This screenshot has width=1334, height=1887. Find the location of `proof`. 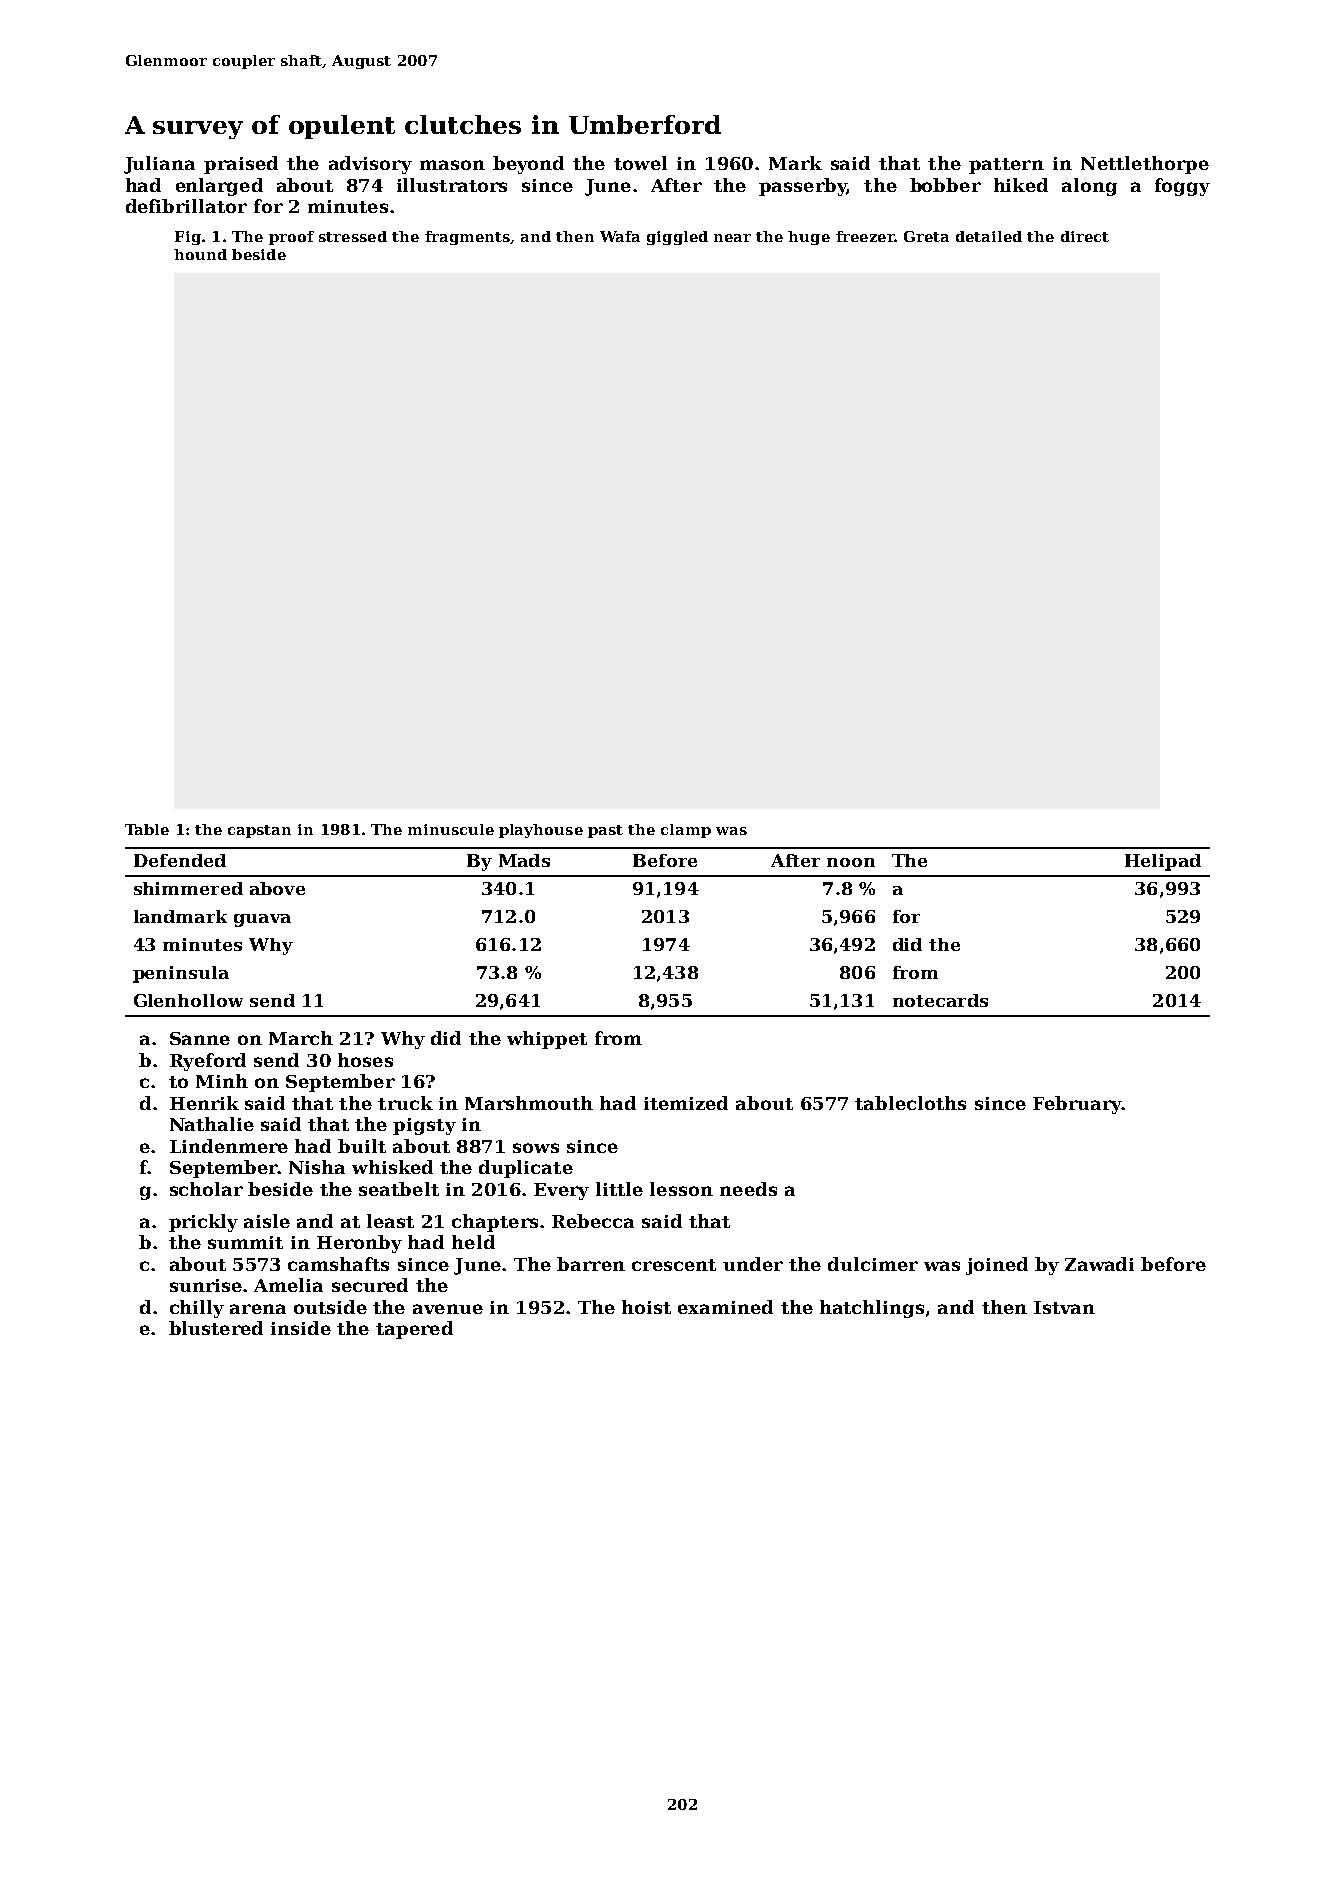

proof is located at coordinates (291, 238).
